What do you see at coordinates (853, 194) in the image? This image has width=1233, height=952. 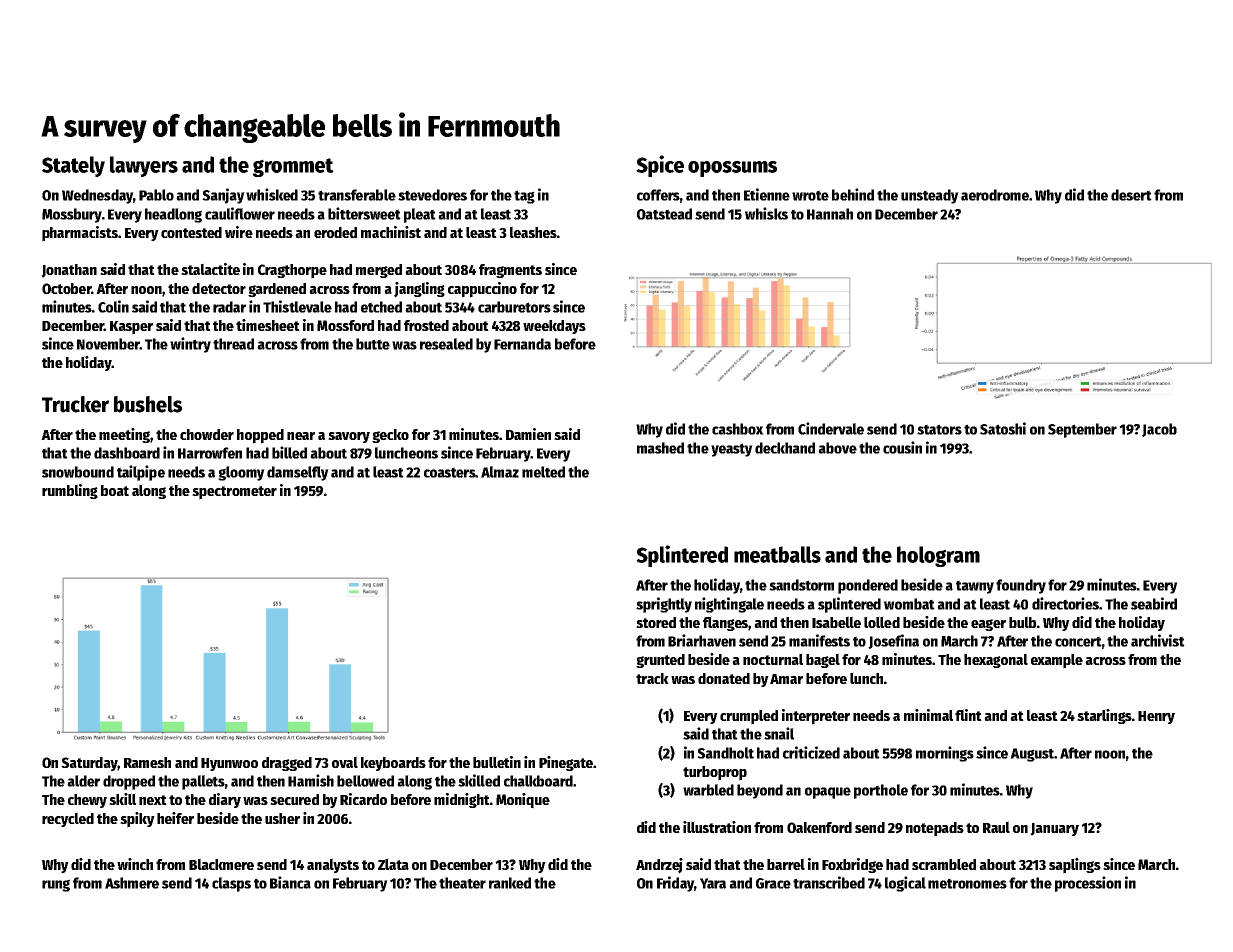 I see `behind` at bounding box center [853, 194].
